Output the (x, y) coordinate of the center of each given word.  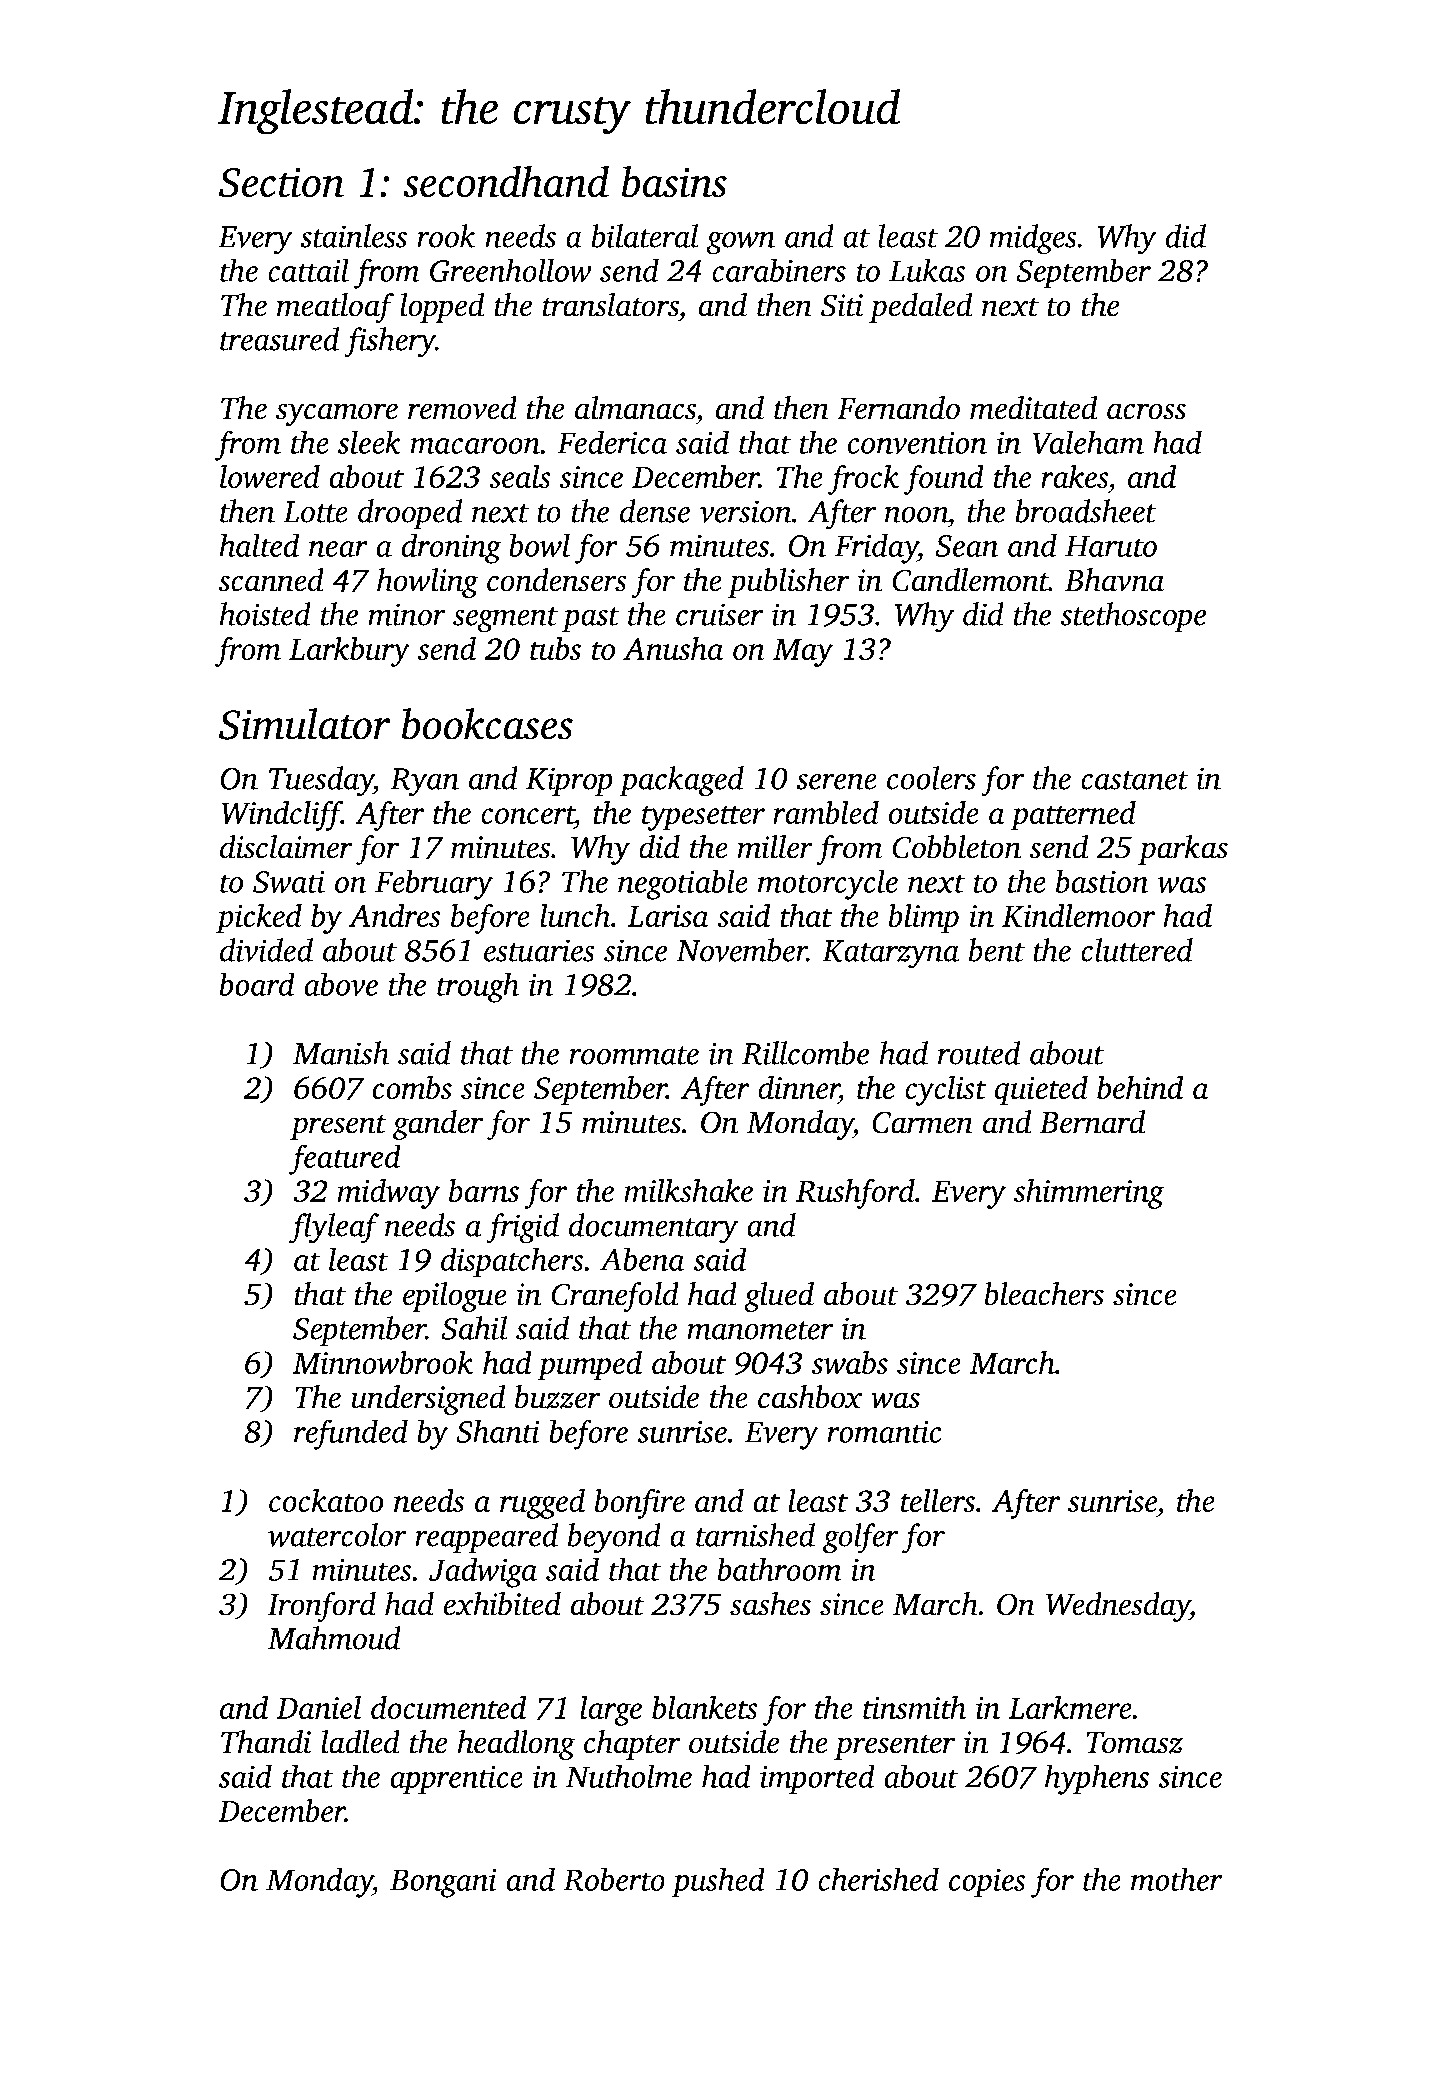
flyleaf (334, 1228)
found (944, 479)
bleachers (1044, 1294)
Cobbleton (956, 847)
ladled (360, 1742)
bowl (539, 545)
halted (259, 545)
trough (478, 987)
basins (674, 182)
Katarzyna (890, 954)
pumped (589, 1365)
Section (281, 182)
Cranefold (615, 1297)
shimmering (1089, 1193)
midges (1033, 239)
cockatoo (326, 1500)
